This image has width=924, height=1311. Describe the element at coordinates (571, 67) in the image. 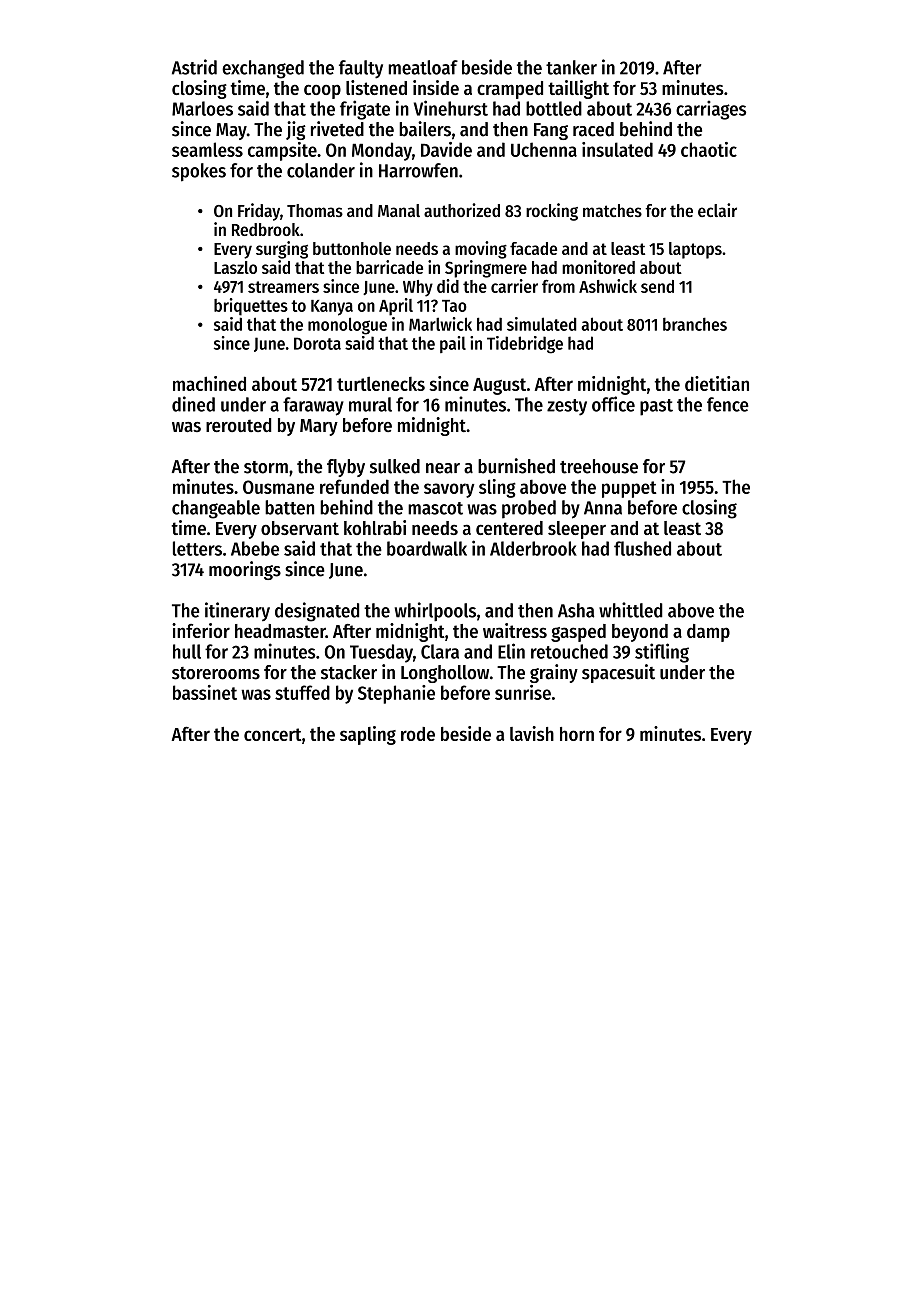

I see `tanker` at that location.
